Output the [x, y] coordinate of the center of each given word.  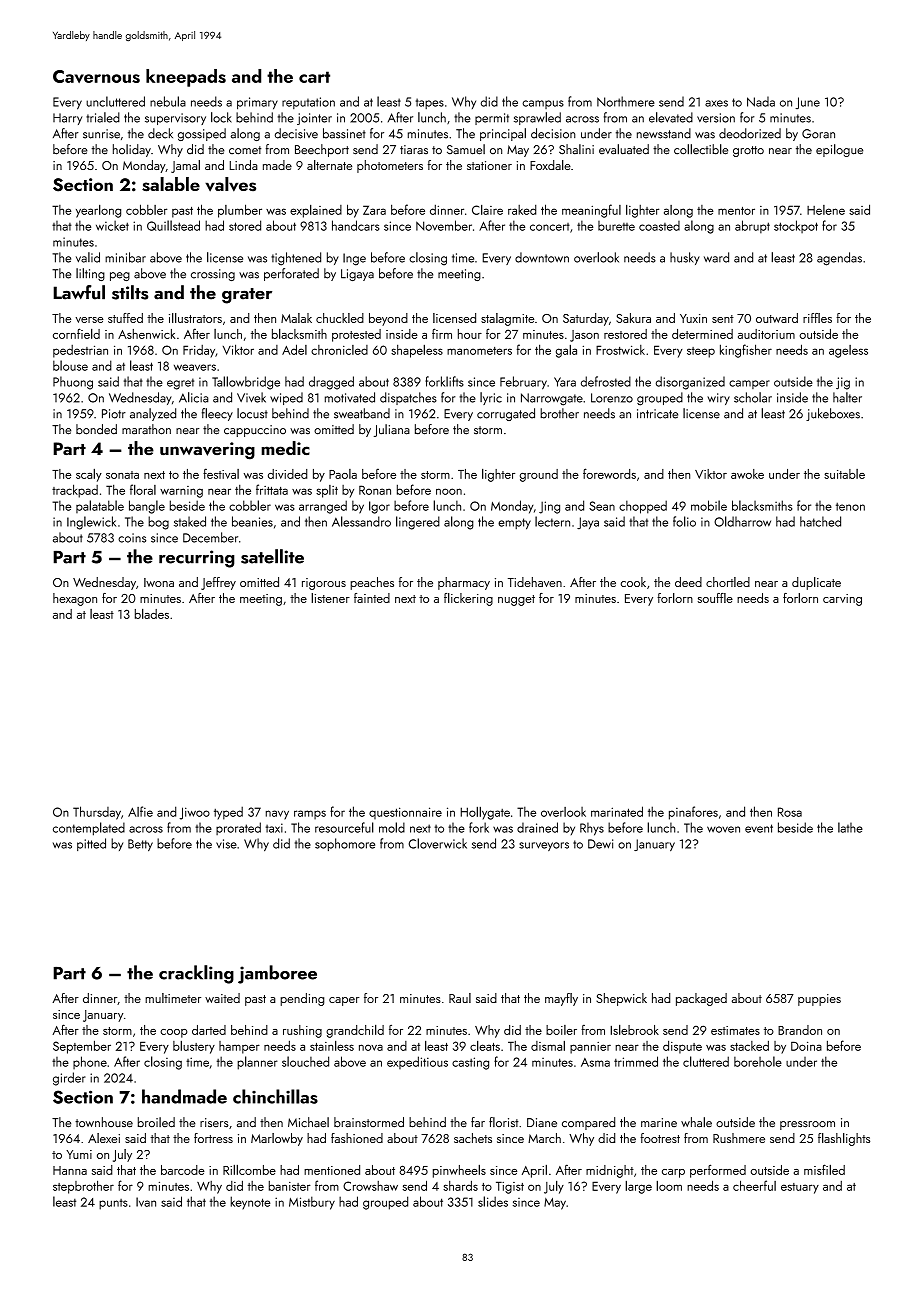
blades [152, 613]
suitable [844, 474]
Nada [761, 101]
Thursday [97, 813]
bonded [96, 429]
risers [214, 1122]
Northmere [626, 101]
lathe [850, 827]
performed [718, 1171]
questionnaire [405, 813]
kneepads [186, 78]
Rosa [790, 812]
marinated [617, 811]
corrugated [506, 414]
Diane [542, 1123]
